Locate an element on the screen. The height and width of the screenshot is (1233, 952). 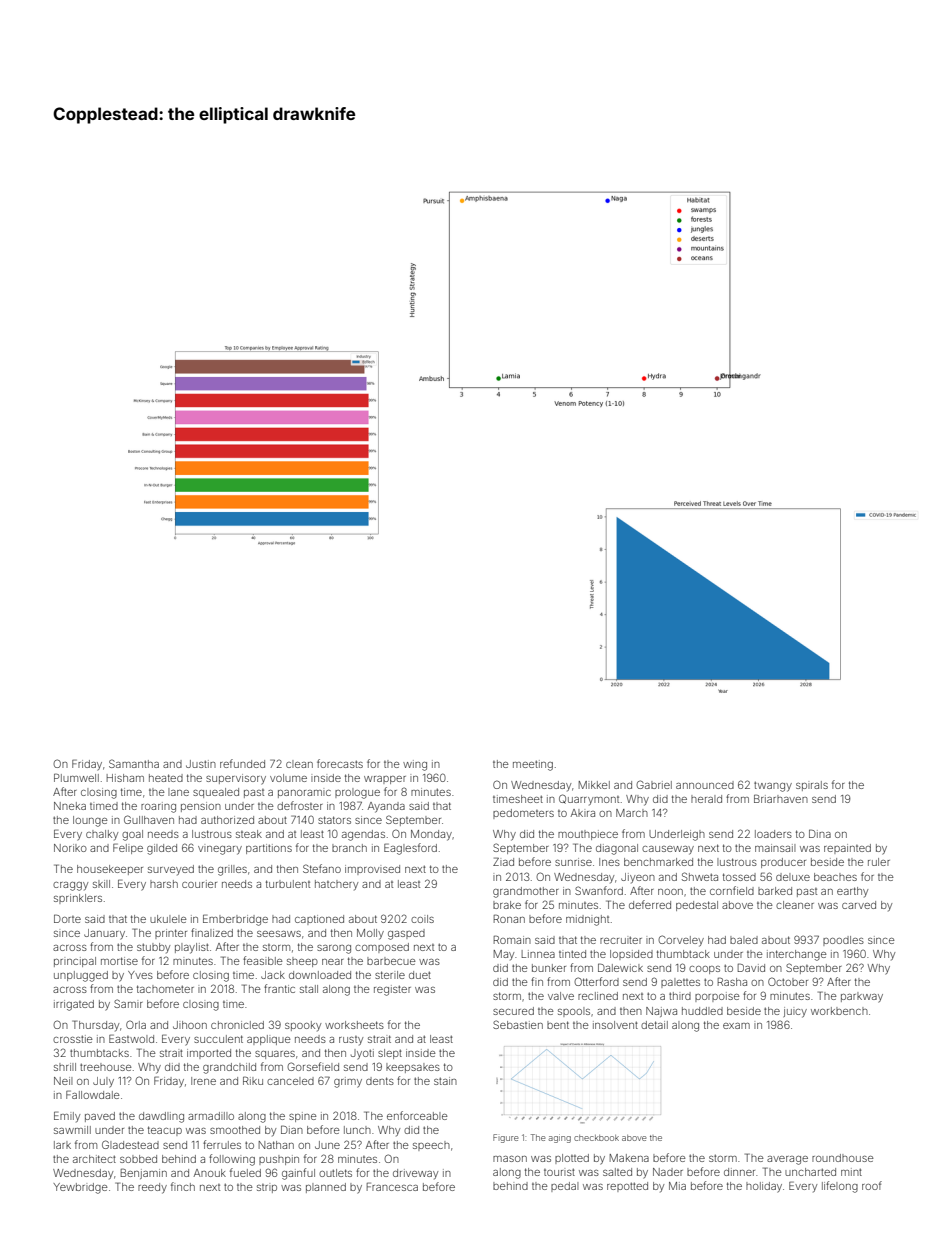
Sebastien is located at coordinates (518, 1024).
